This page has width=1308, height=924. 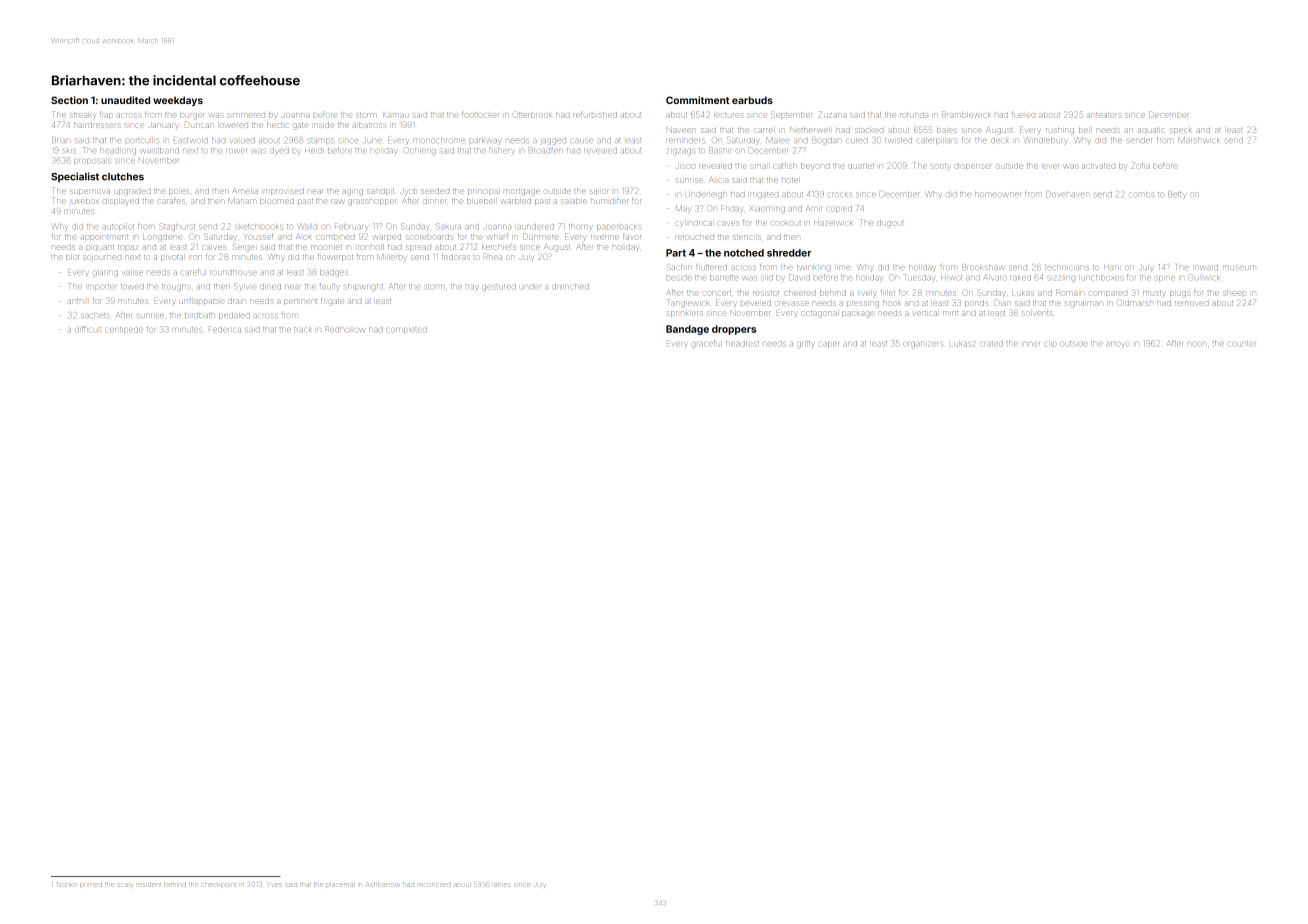 I want to click on difficult, so click(x=88, y=329).
